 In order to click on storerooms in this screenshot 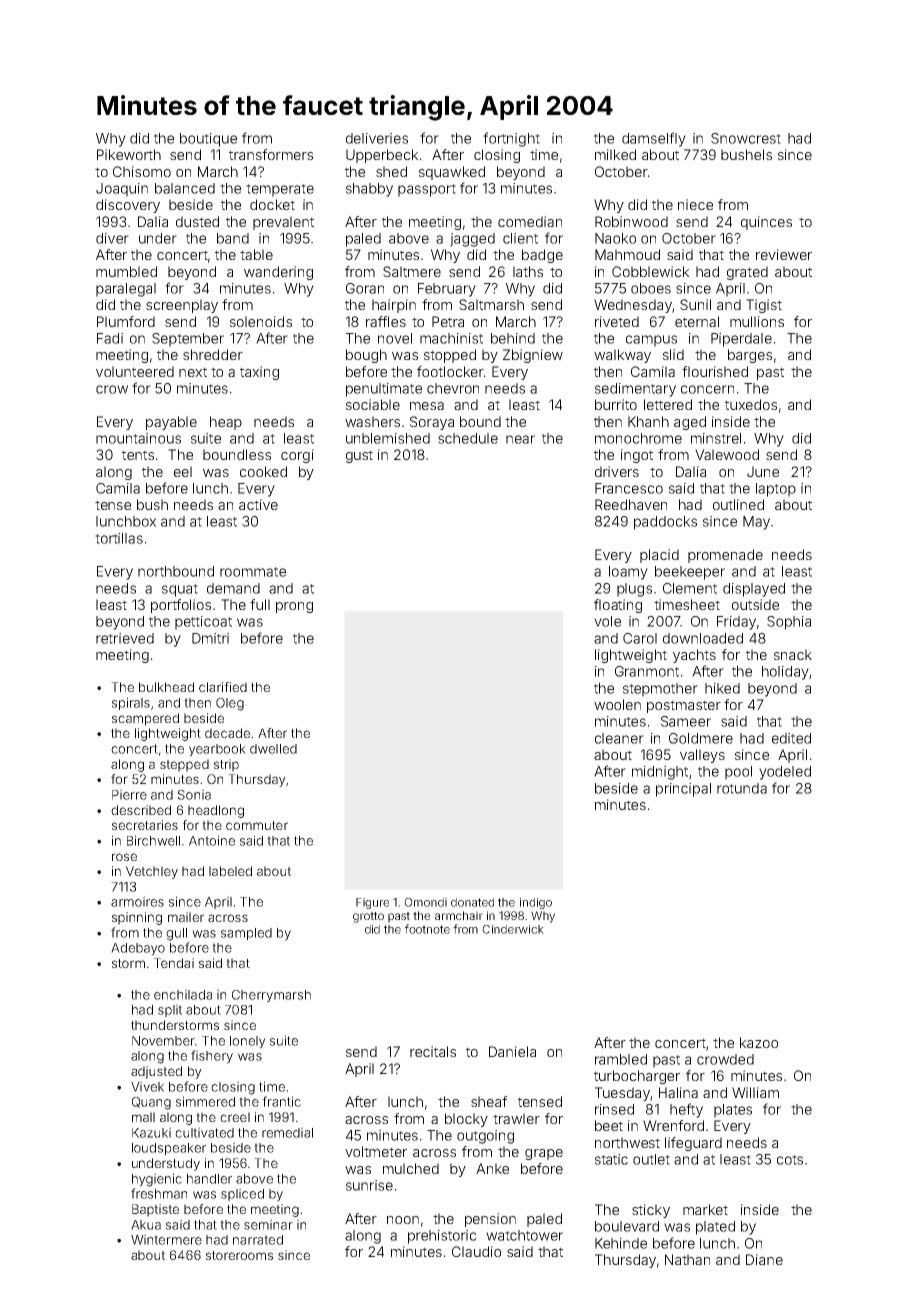, I will do `click(239, 1255)`.
